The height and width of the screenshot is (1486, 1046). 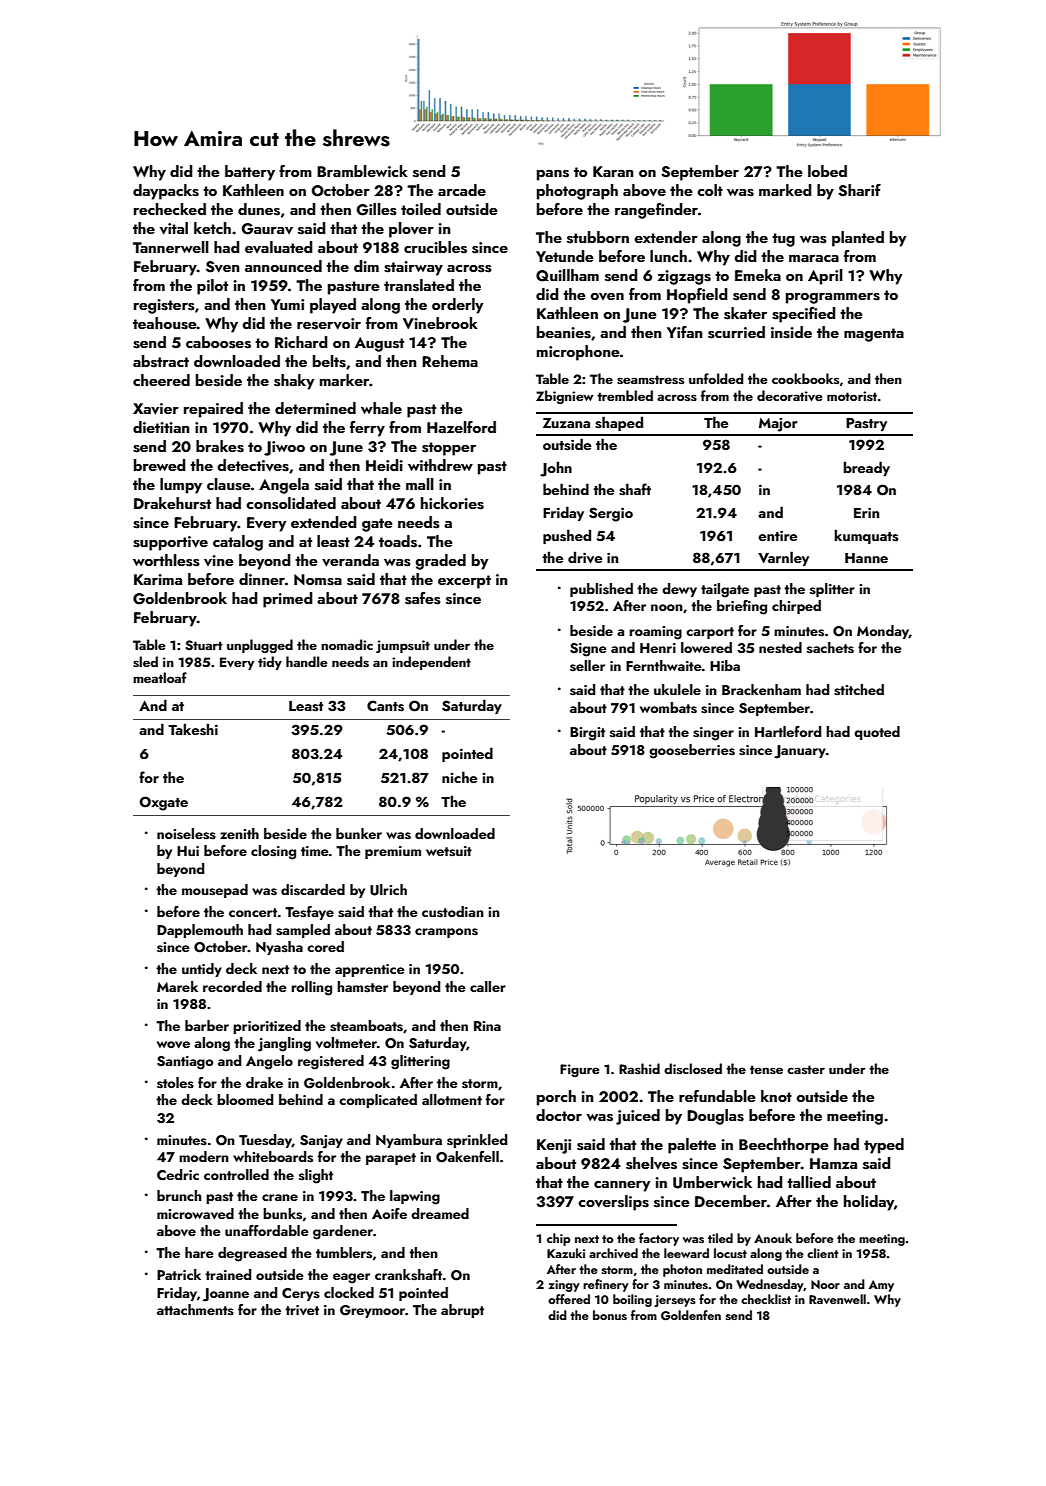 I want to click on slight, so click(x=316, y=1176).
